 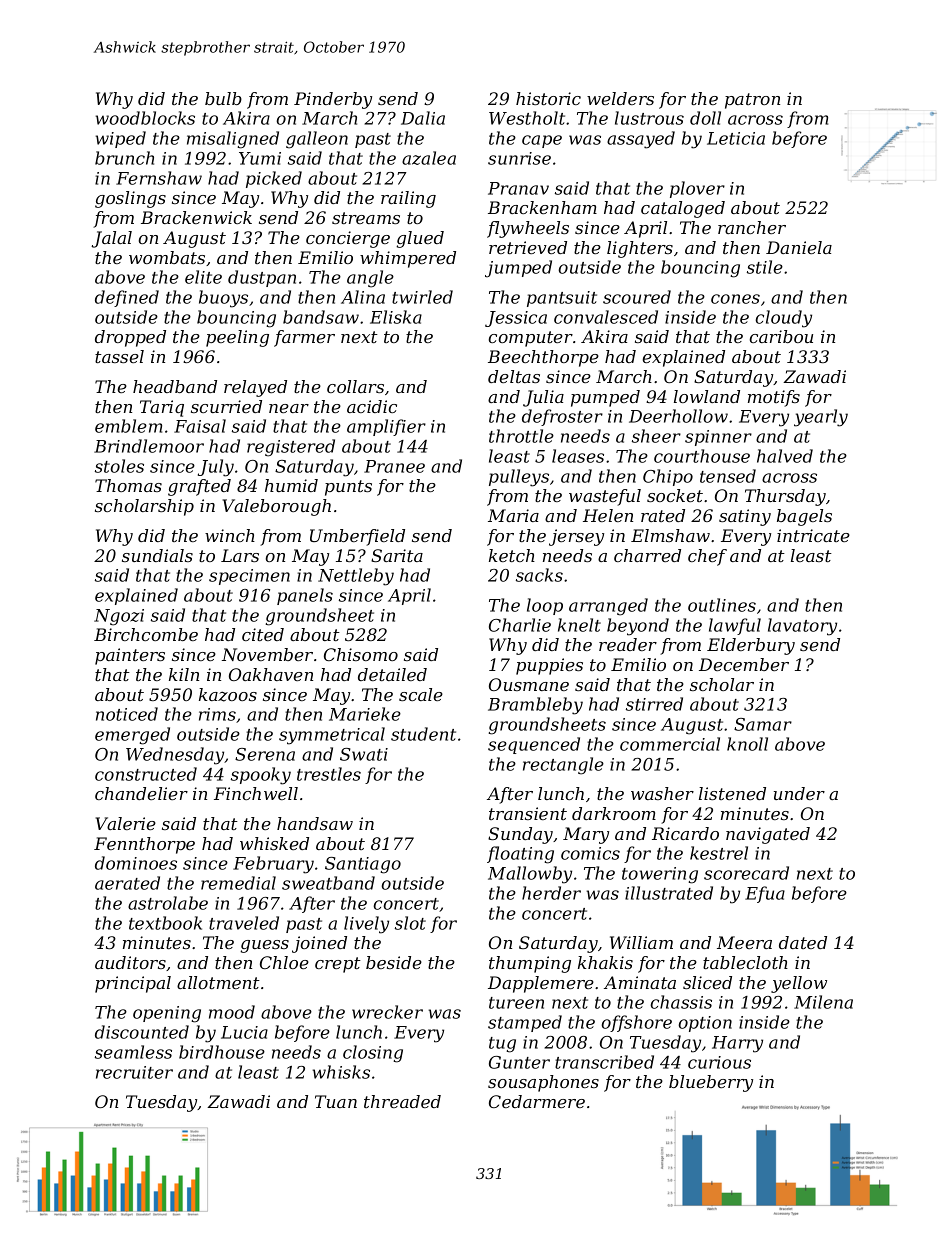 What do you see at coordinates (119, 356) in the screenshot?
I see `tassel` at bounding box center [119, 356].
